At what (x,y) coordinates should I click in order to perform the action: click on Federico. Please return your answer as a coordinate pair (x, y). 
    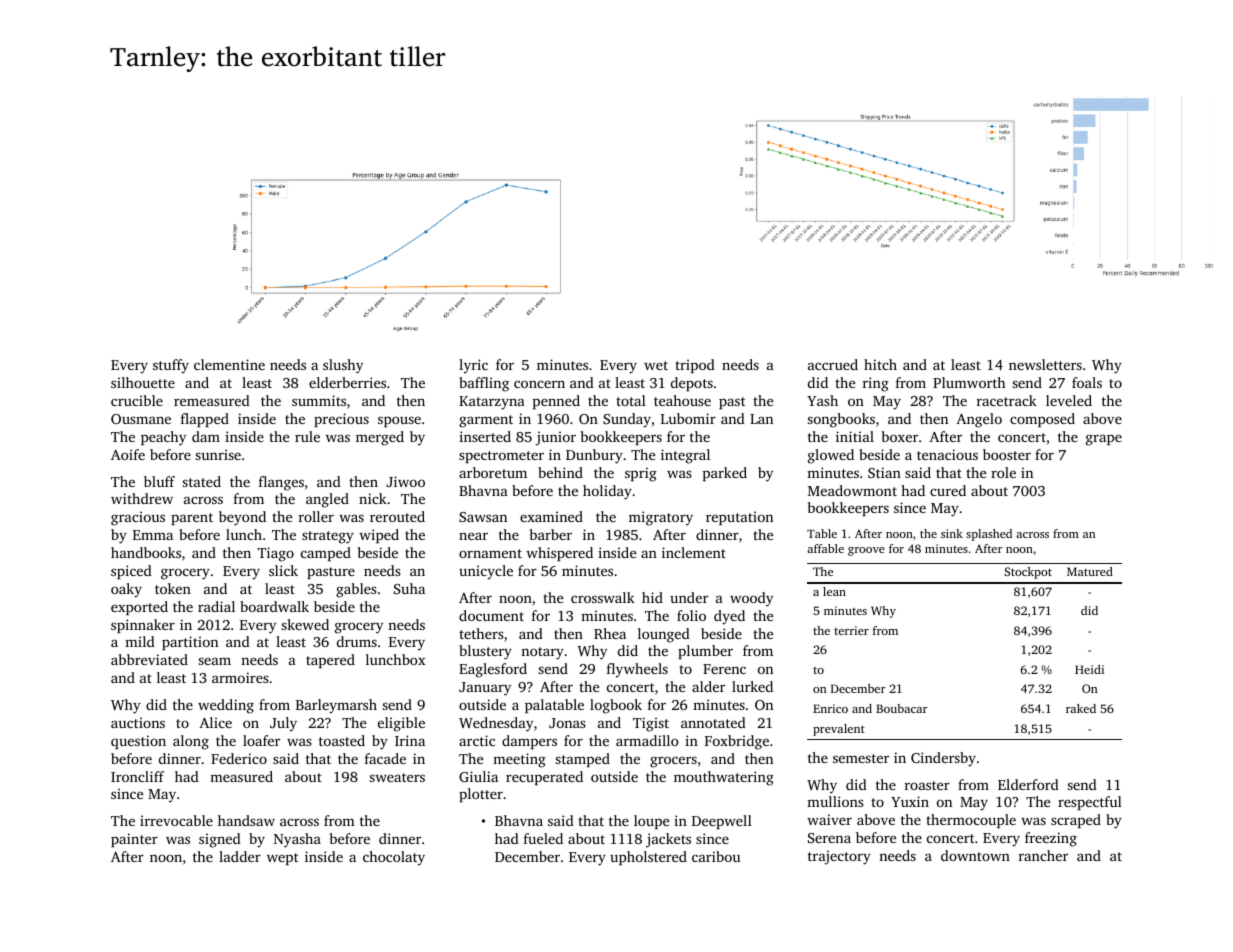
    Looking at the image, I should click on (239, 758).
